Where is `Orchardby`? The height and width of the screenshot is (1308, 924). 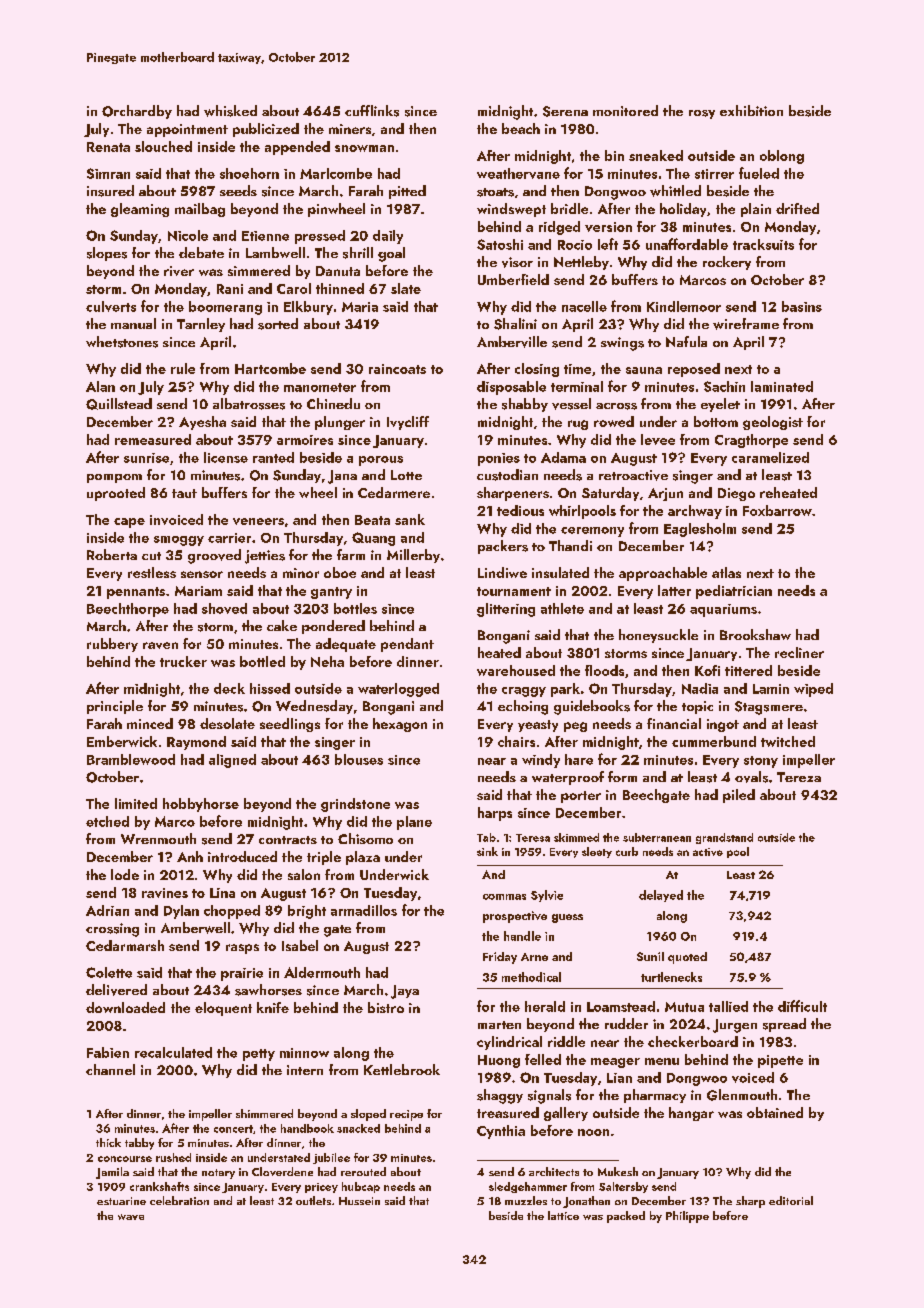
Orchardby is located at coordinates (137, 112).
